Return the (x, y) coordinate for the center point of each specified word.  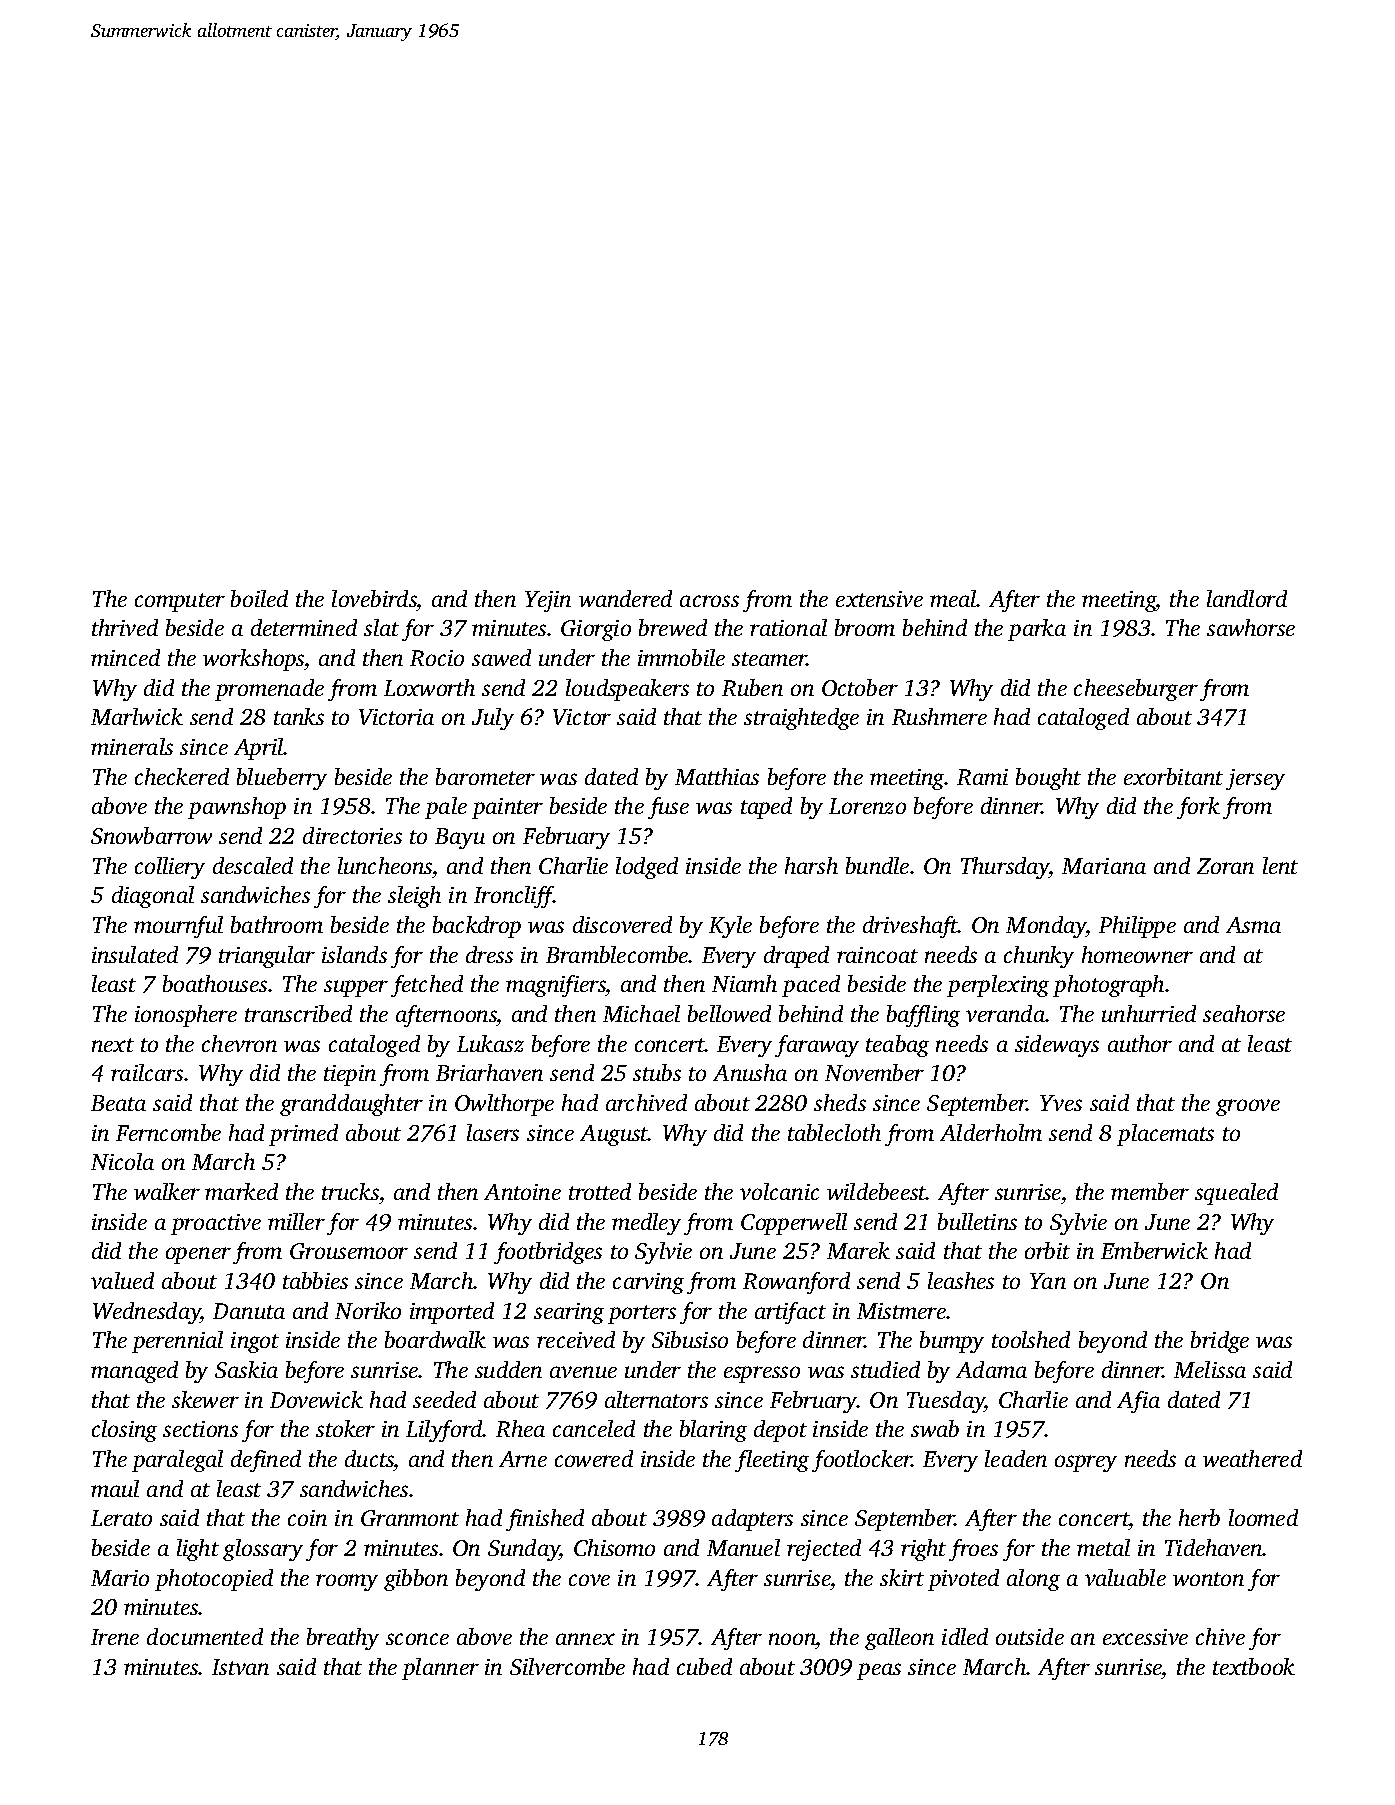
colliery (170, 868)
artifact (790, 1313)
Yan (1048, 1281)
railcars (147, 1072)
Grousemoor (349, 1251)
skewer (205, 1399)
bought (1048, 779)
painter (507, 808)
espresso (762, 1374)
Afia (1138, 1402)
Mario (120, 1578)
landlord (1247, 598)
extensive (879, 599)
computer (180, 602)
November (874, 1072)
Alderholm (991, 1132)
